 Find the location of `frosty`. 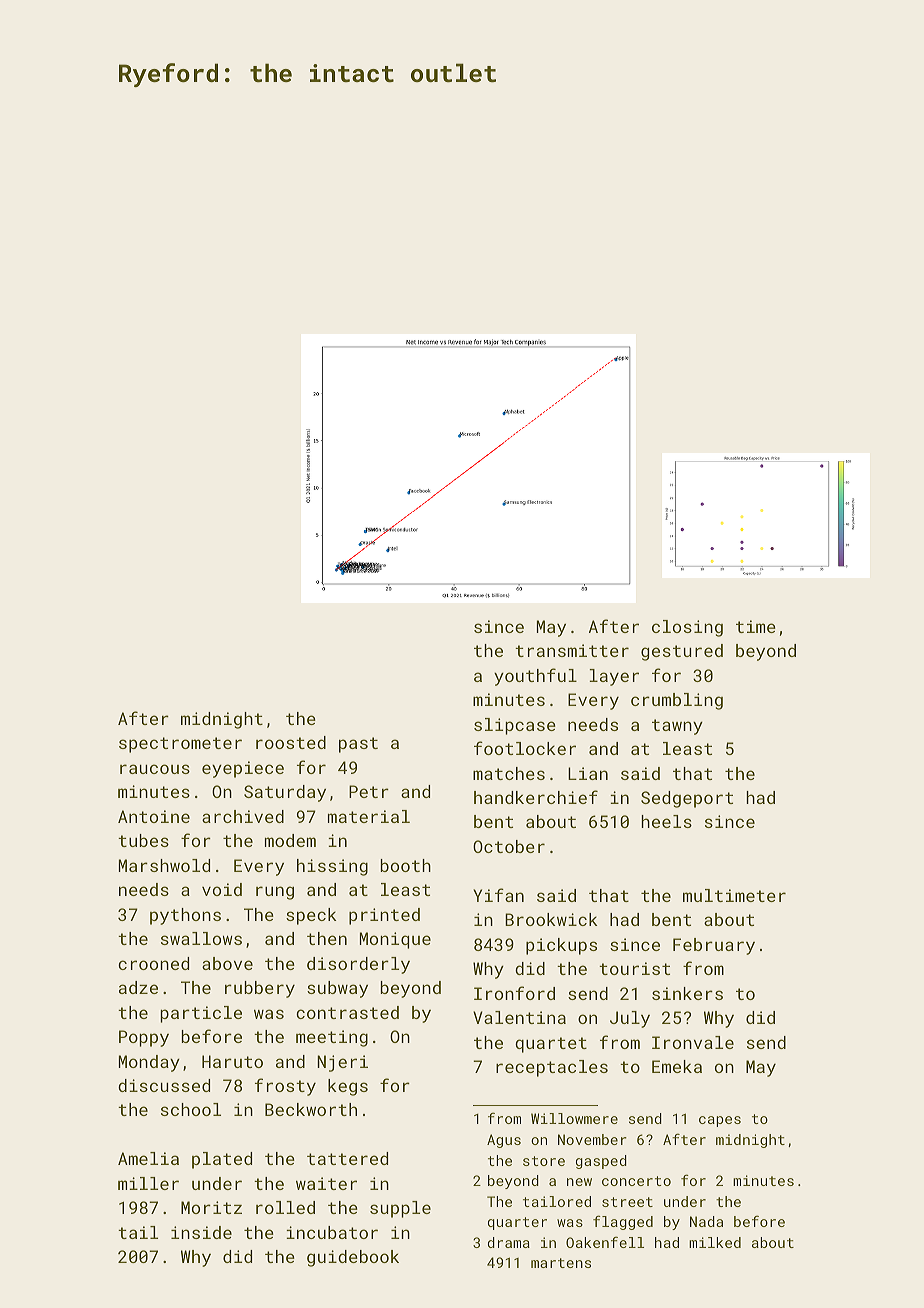

frosty is located at coordinates (285, 1087).
